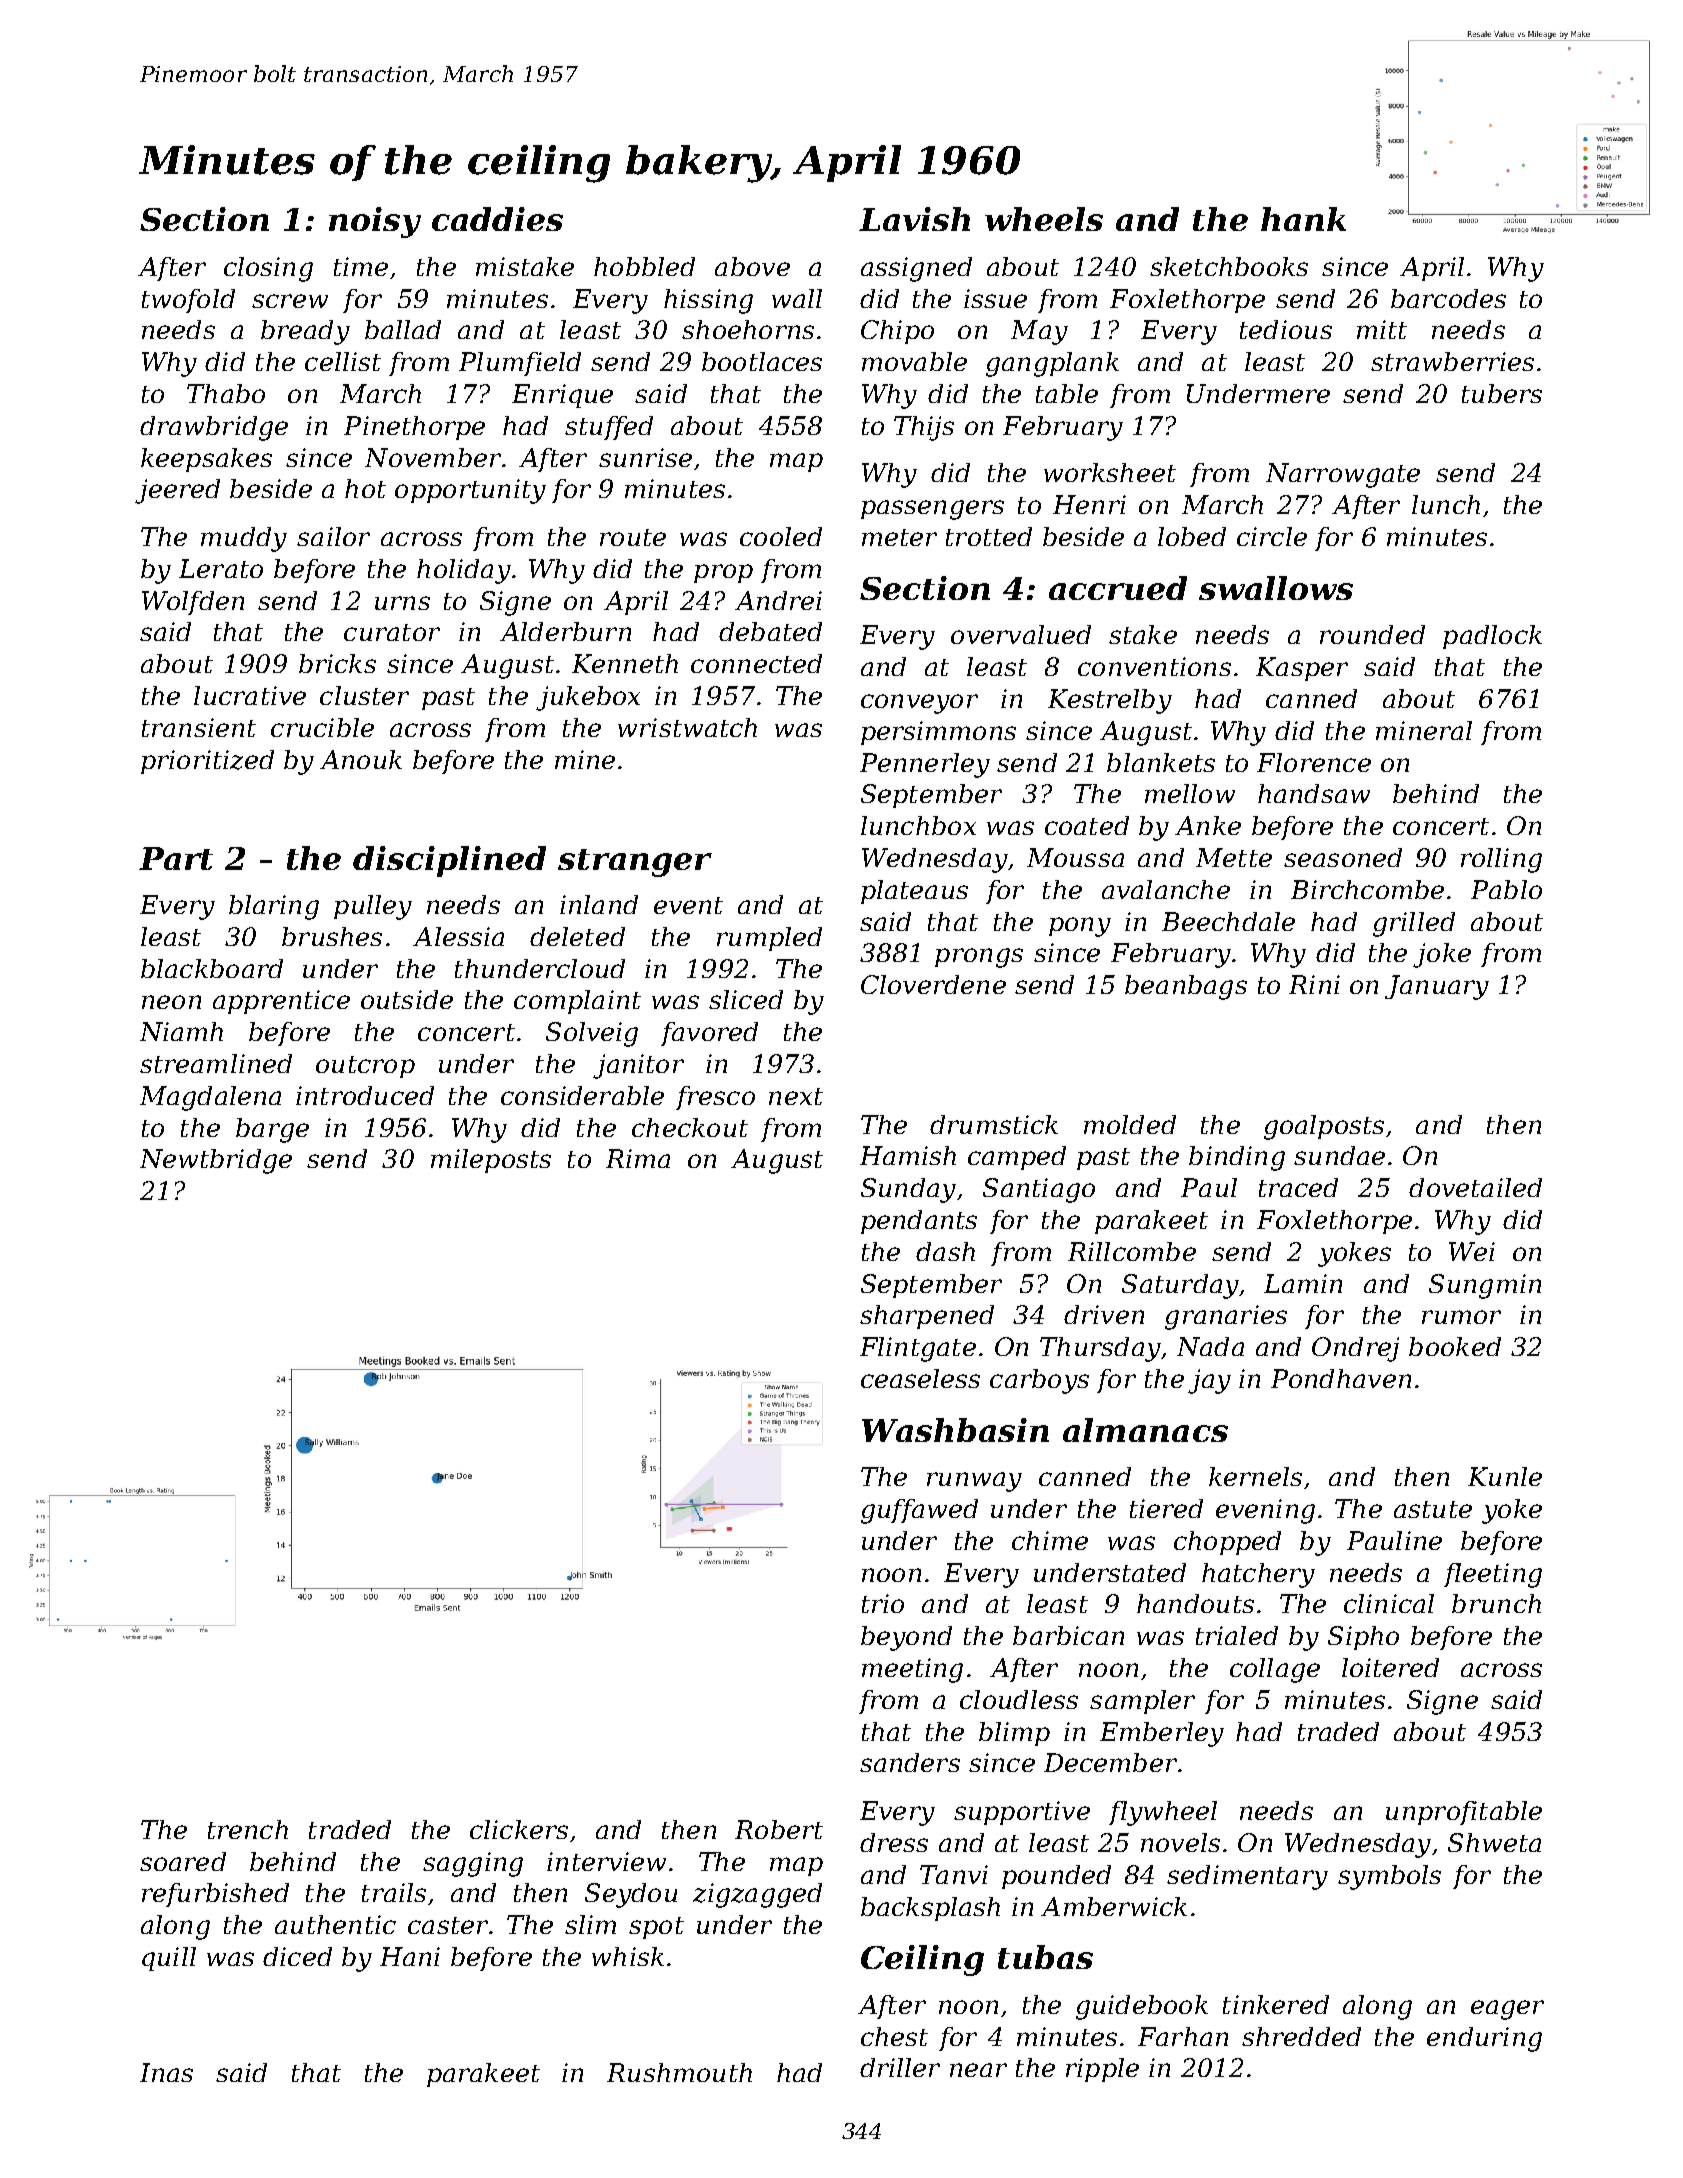  I want to click on driller, so click(900, 2067).
